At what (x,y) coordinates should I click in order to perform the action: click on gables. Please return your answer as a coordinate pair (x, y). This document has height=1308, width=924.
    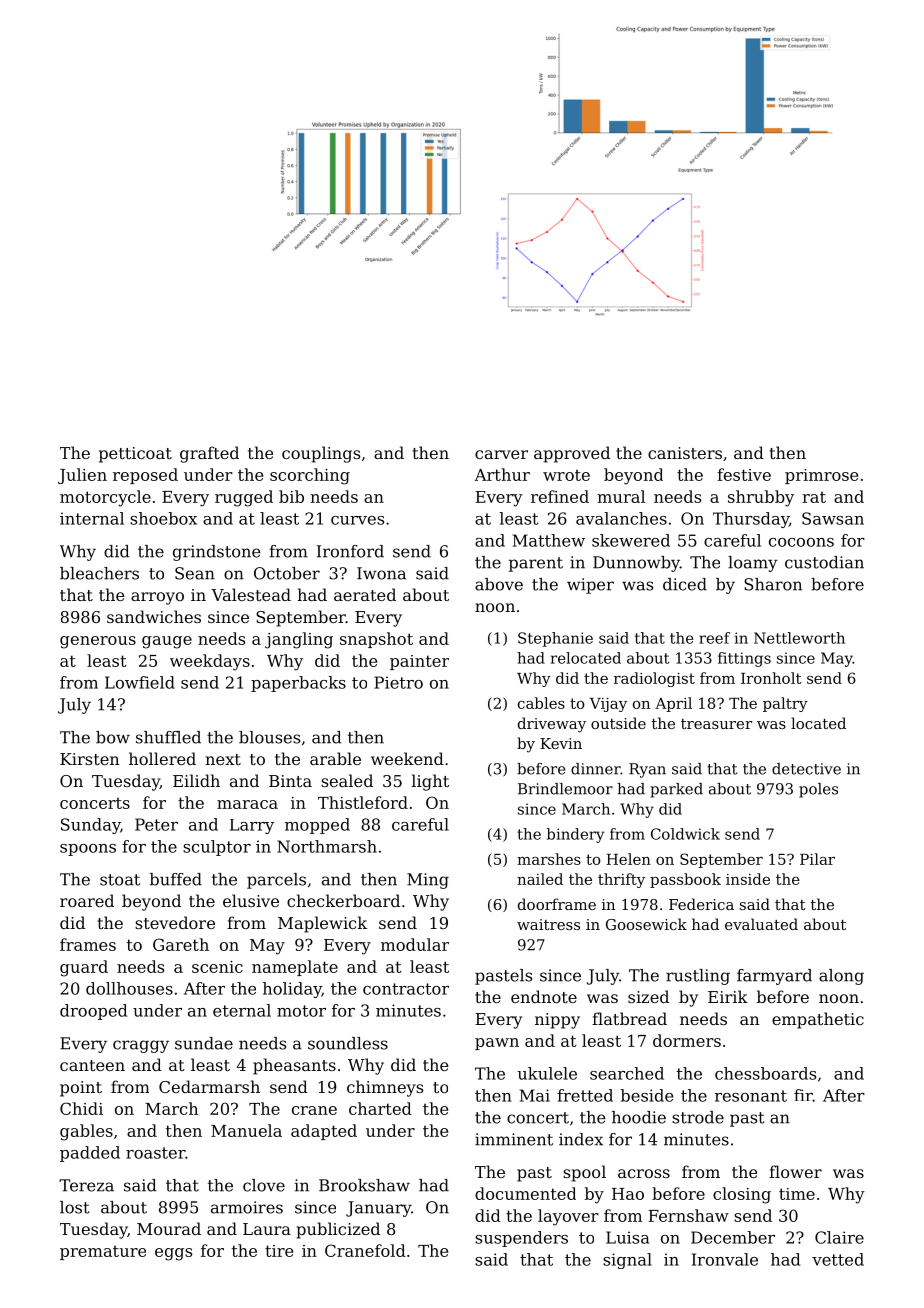
    Looking at the image, I should click on (86, 1132).
